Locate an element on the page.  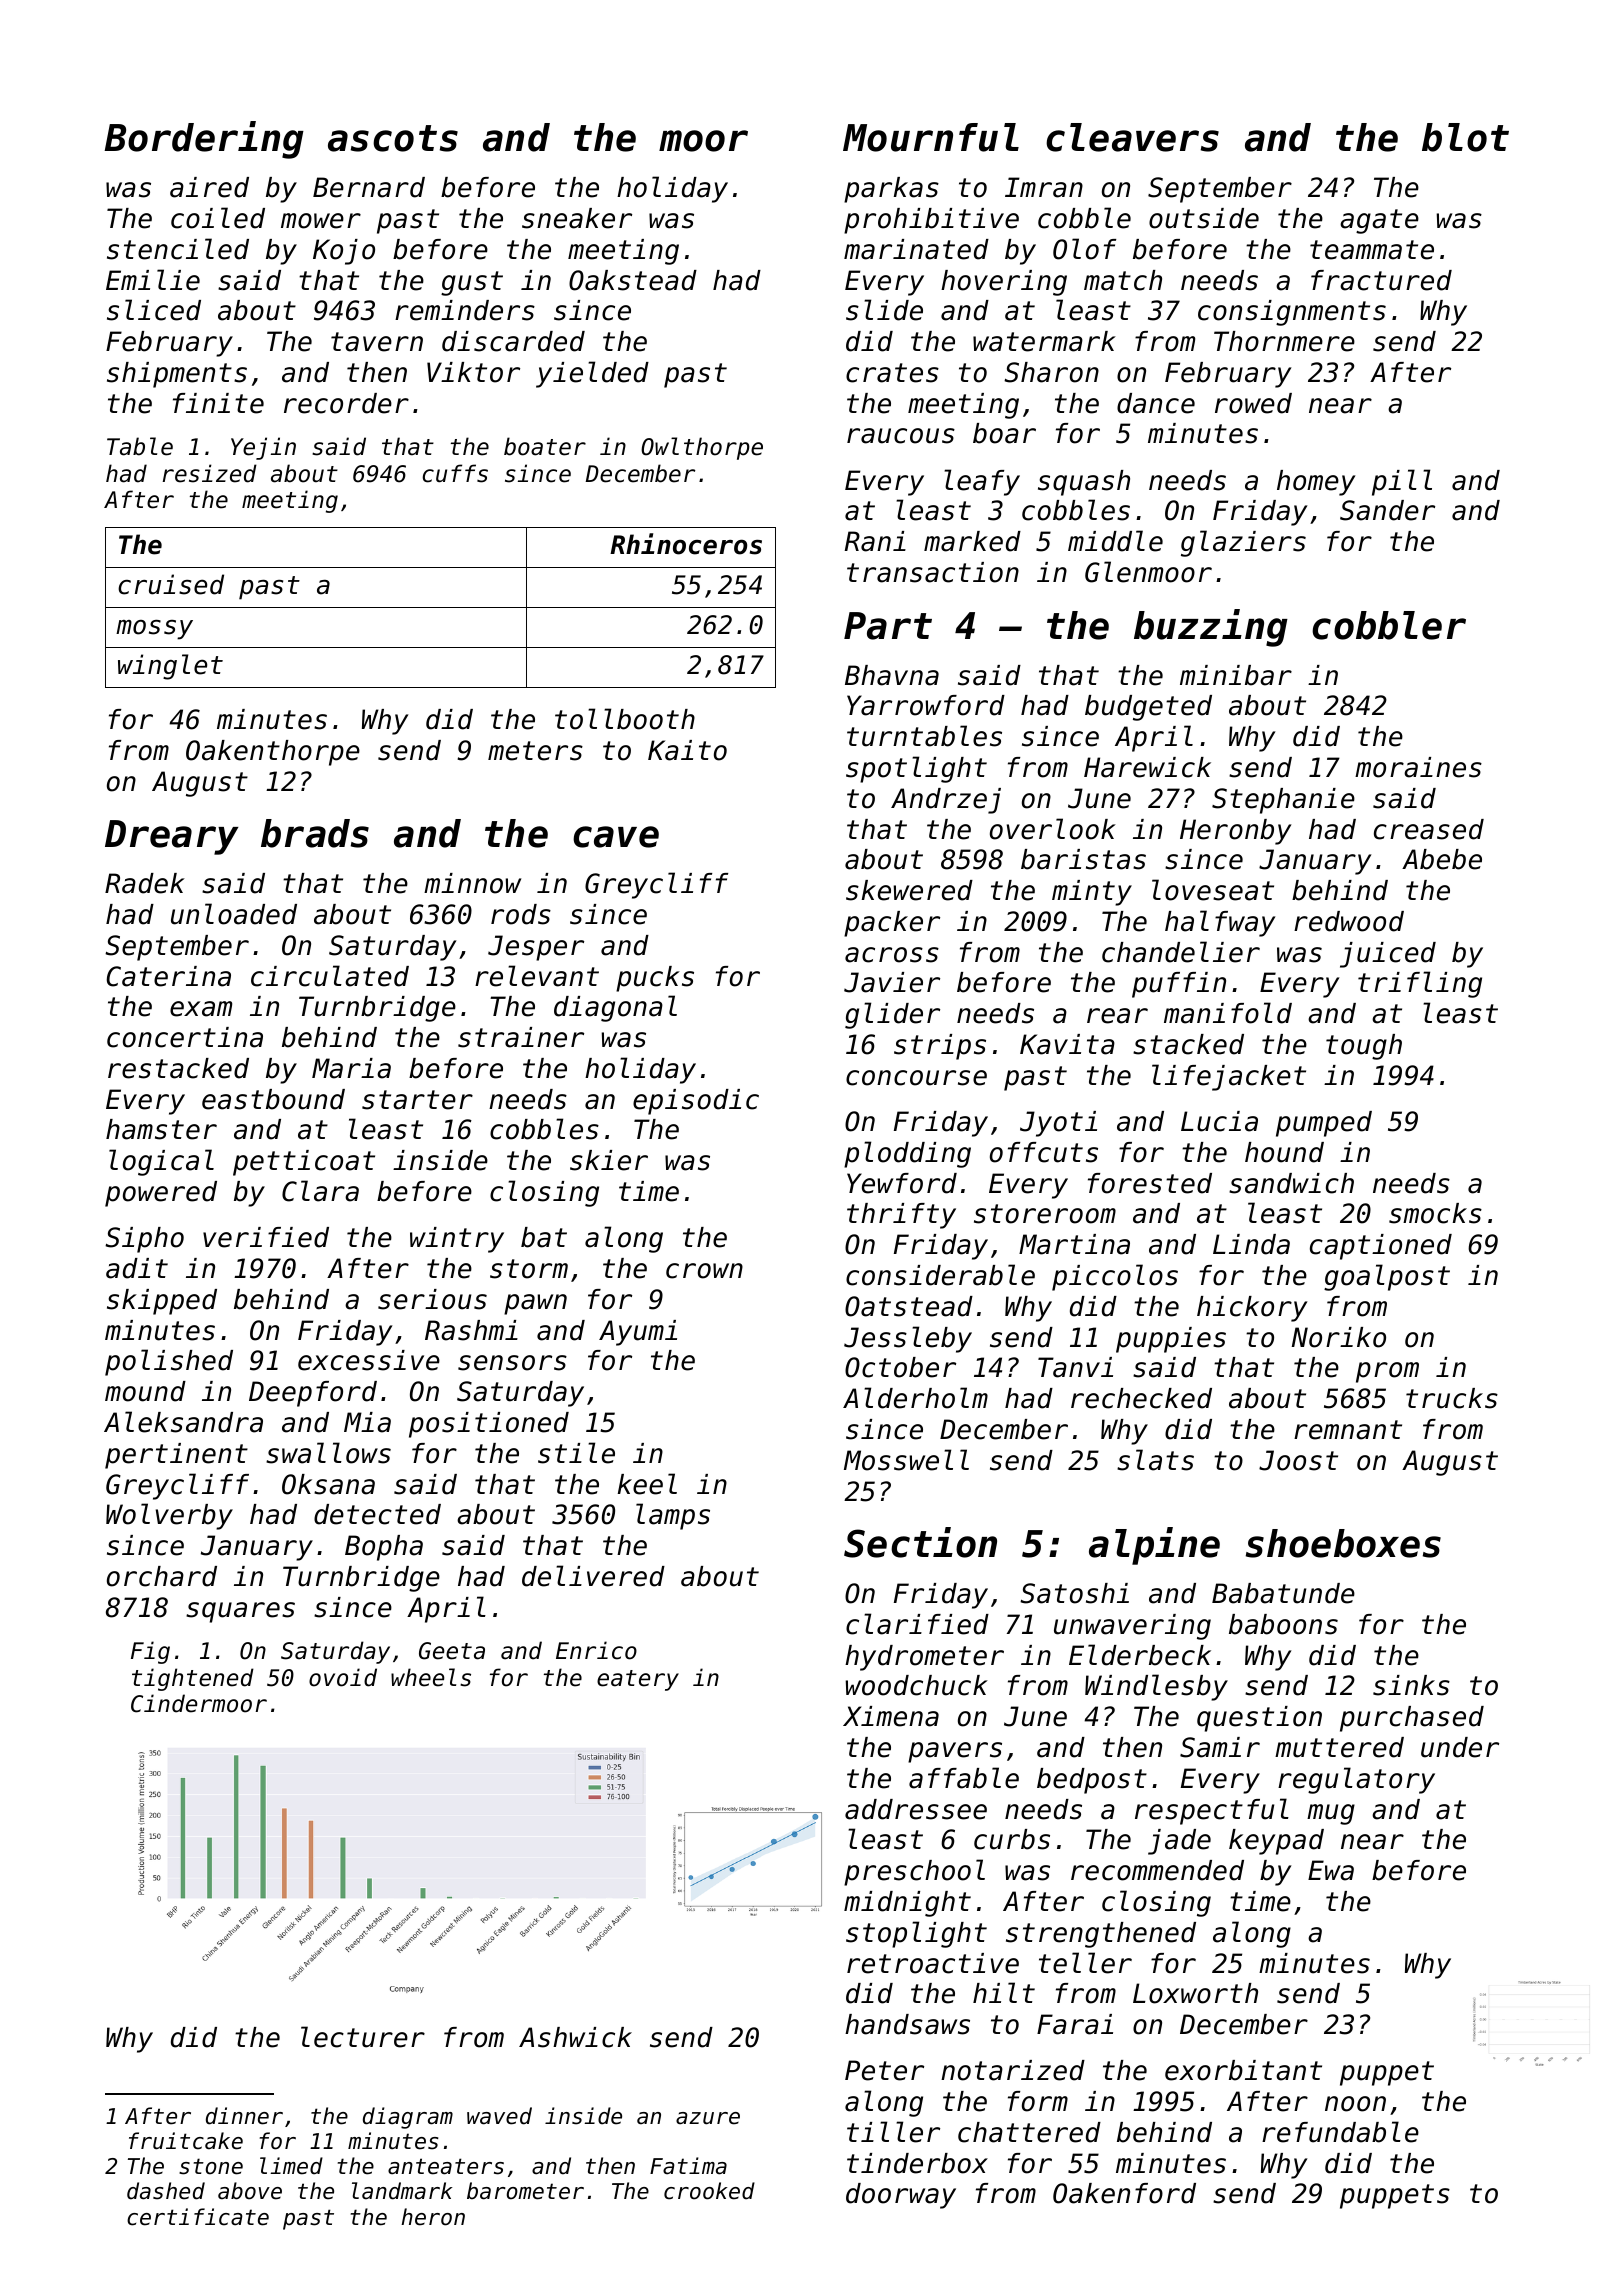
ascots is located at coordinates (393, 138).
